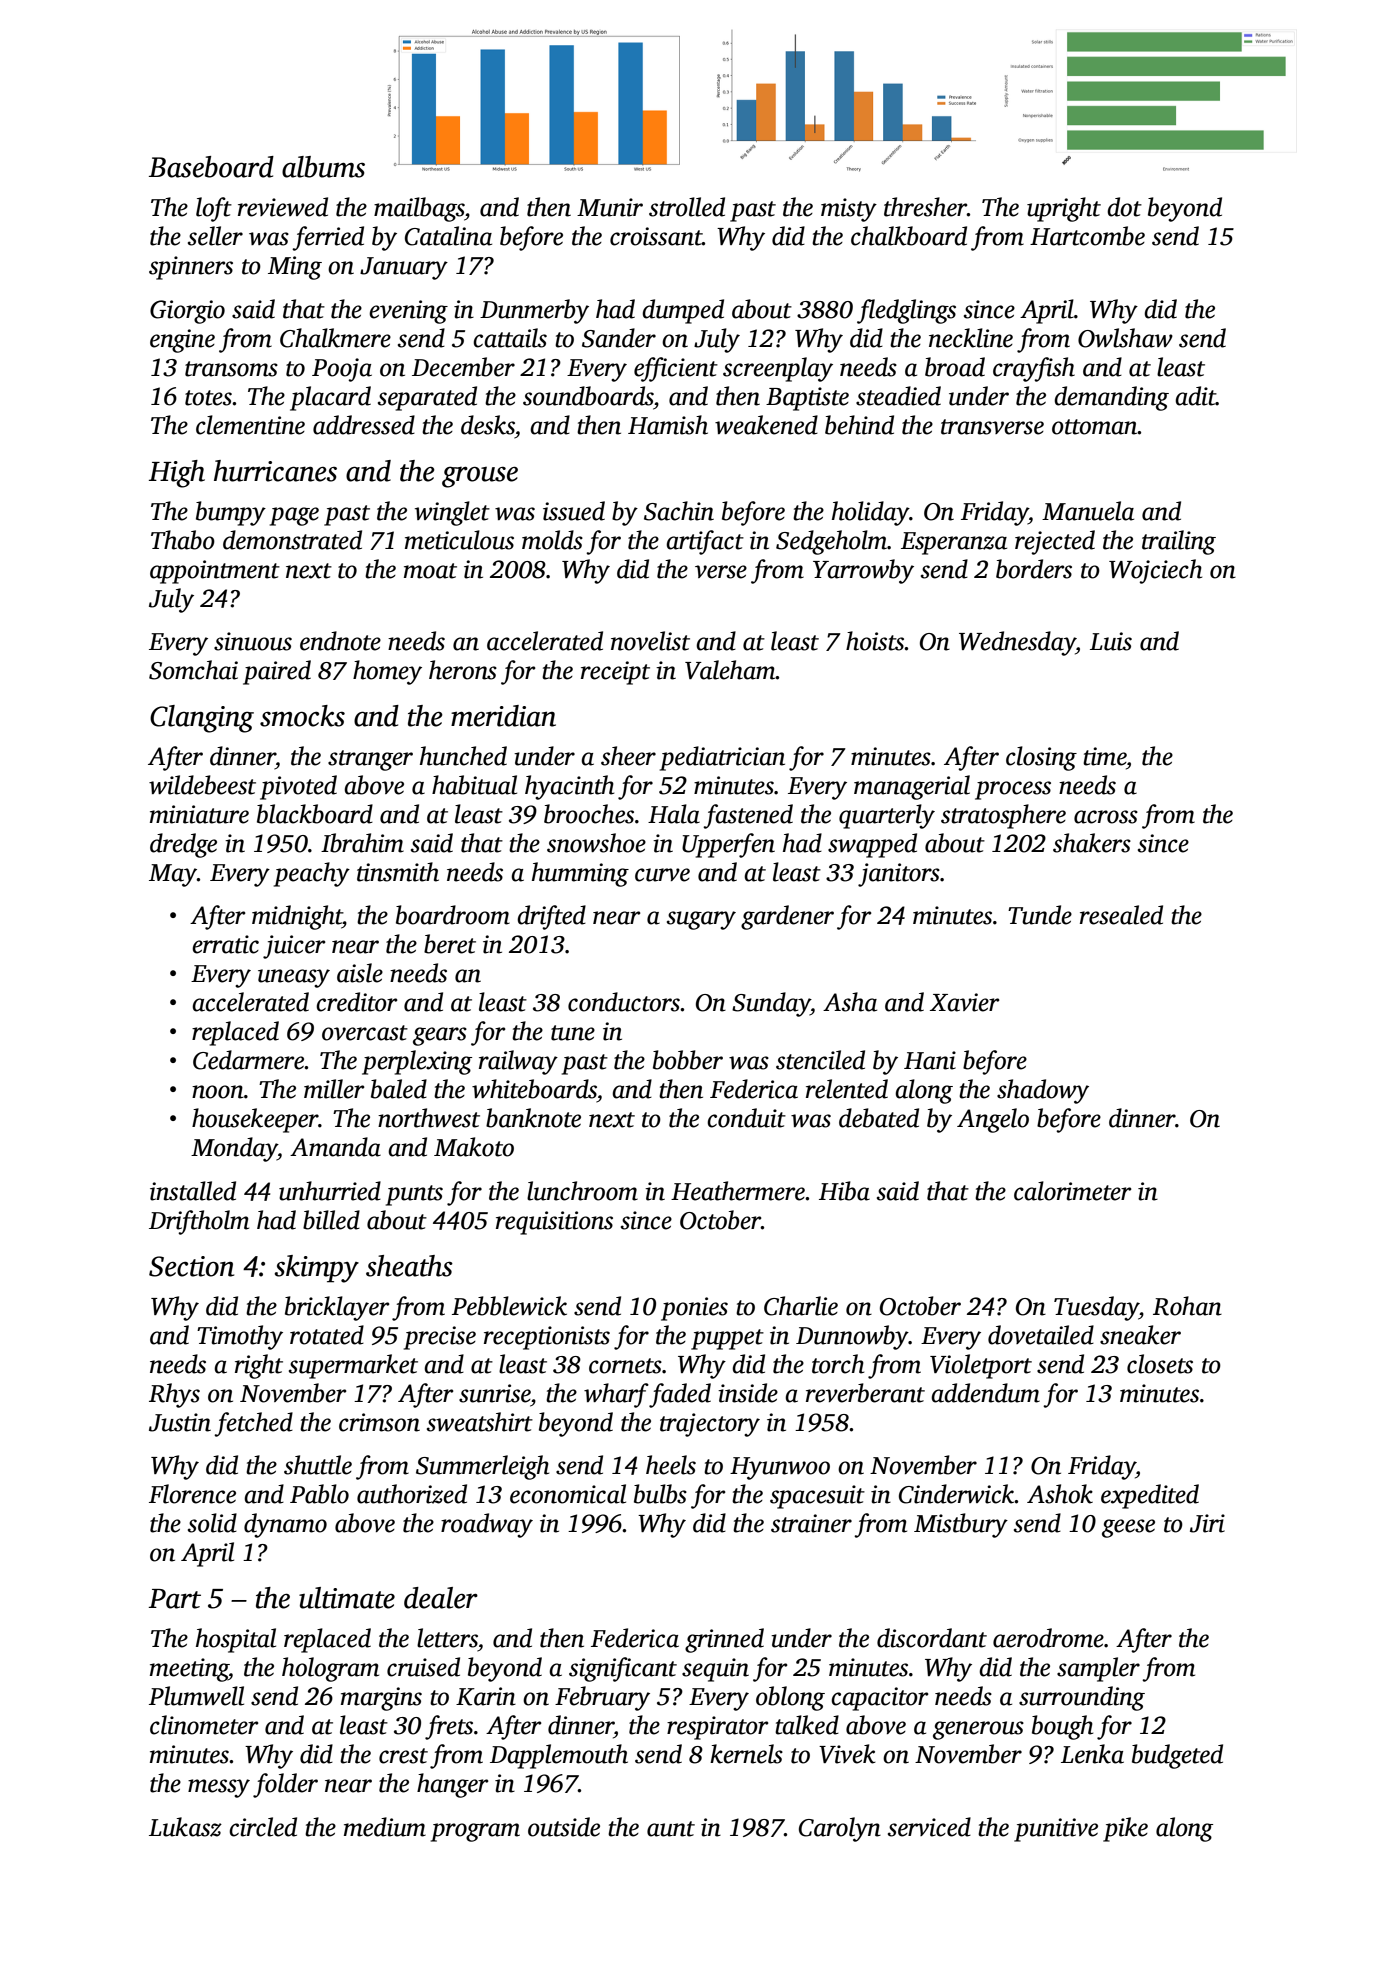  I want to click on Pablo, so click(319, 1494).
